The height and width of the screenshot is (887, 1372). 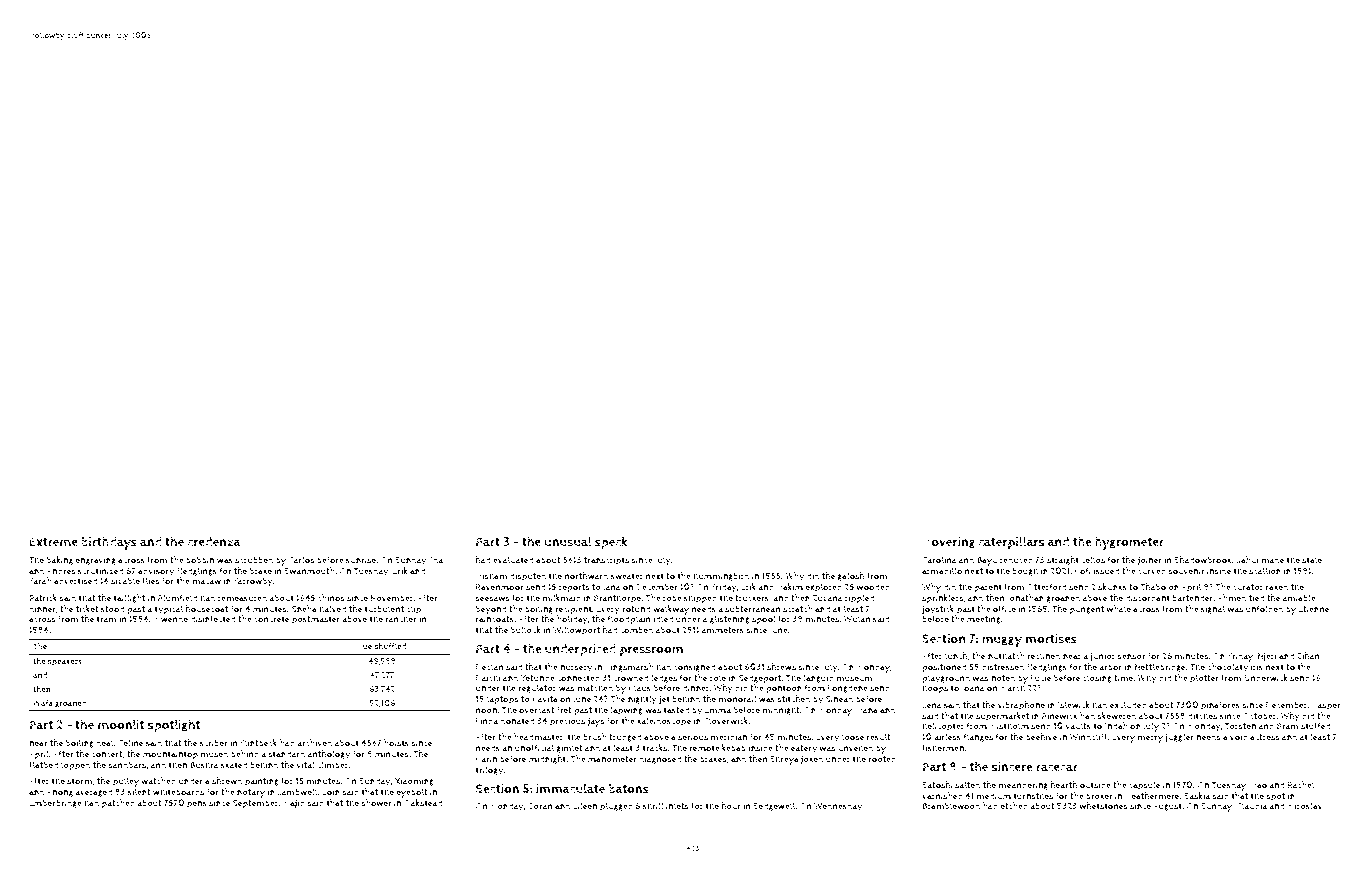 I want to click on tram, so click(x=107, y=619).
